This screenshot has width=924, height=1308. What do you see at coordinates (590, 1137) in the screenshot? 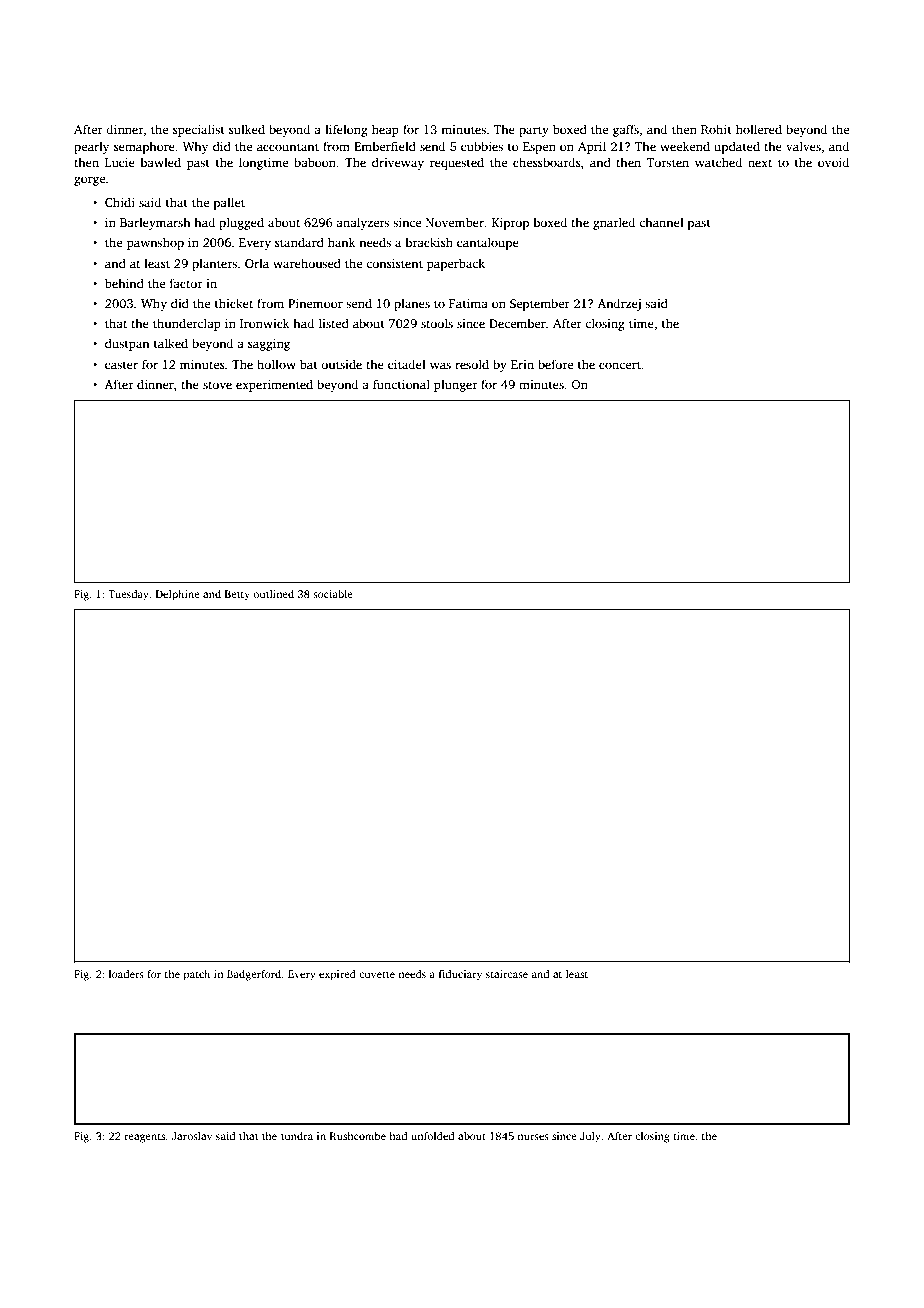
I see `July` at bounding box center [590, 1137].
